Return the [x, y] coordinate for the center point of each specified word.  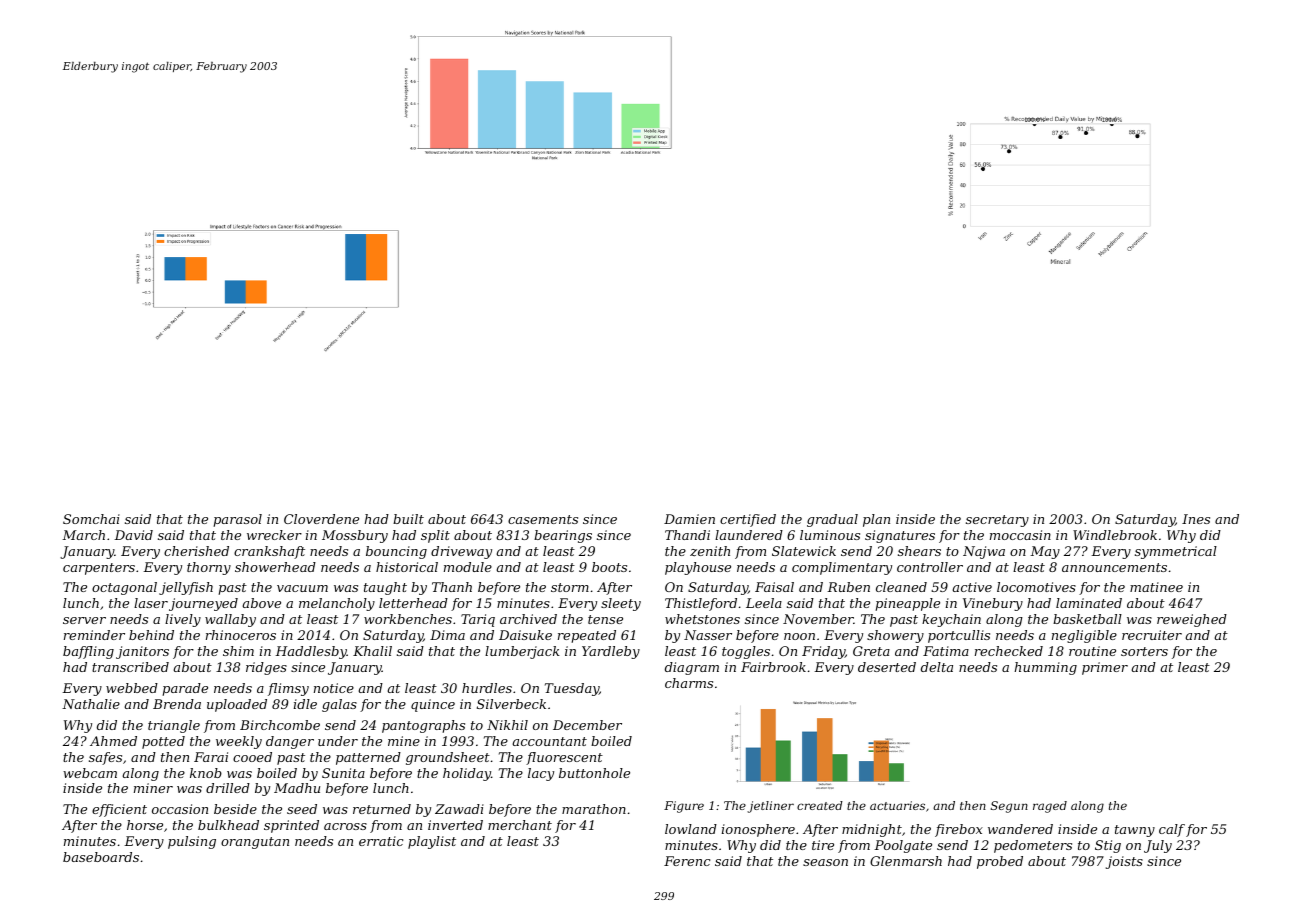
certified [748, 520]
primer [1105, 668]
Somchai [91, 519]
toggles [746, 652]
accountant [550, 741]
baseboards [101, 857]
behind [151, 635]
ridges [266, 668]
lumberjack [522, 652]
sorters [1144, 651]
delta [937, 667]
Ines [1196, 519]
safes [105, 758]
